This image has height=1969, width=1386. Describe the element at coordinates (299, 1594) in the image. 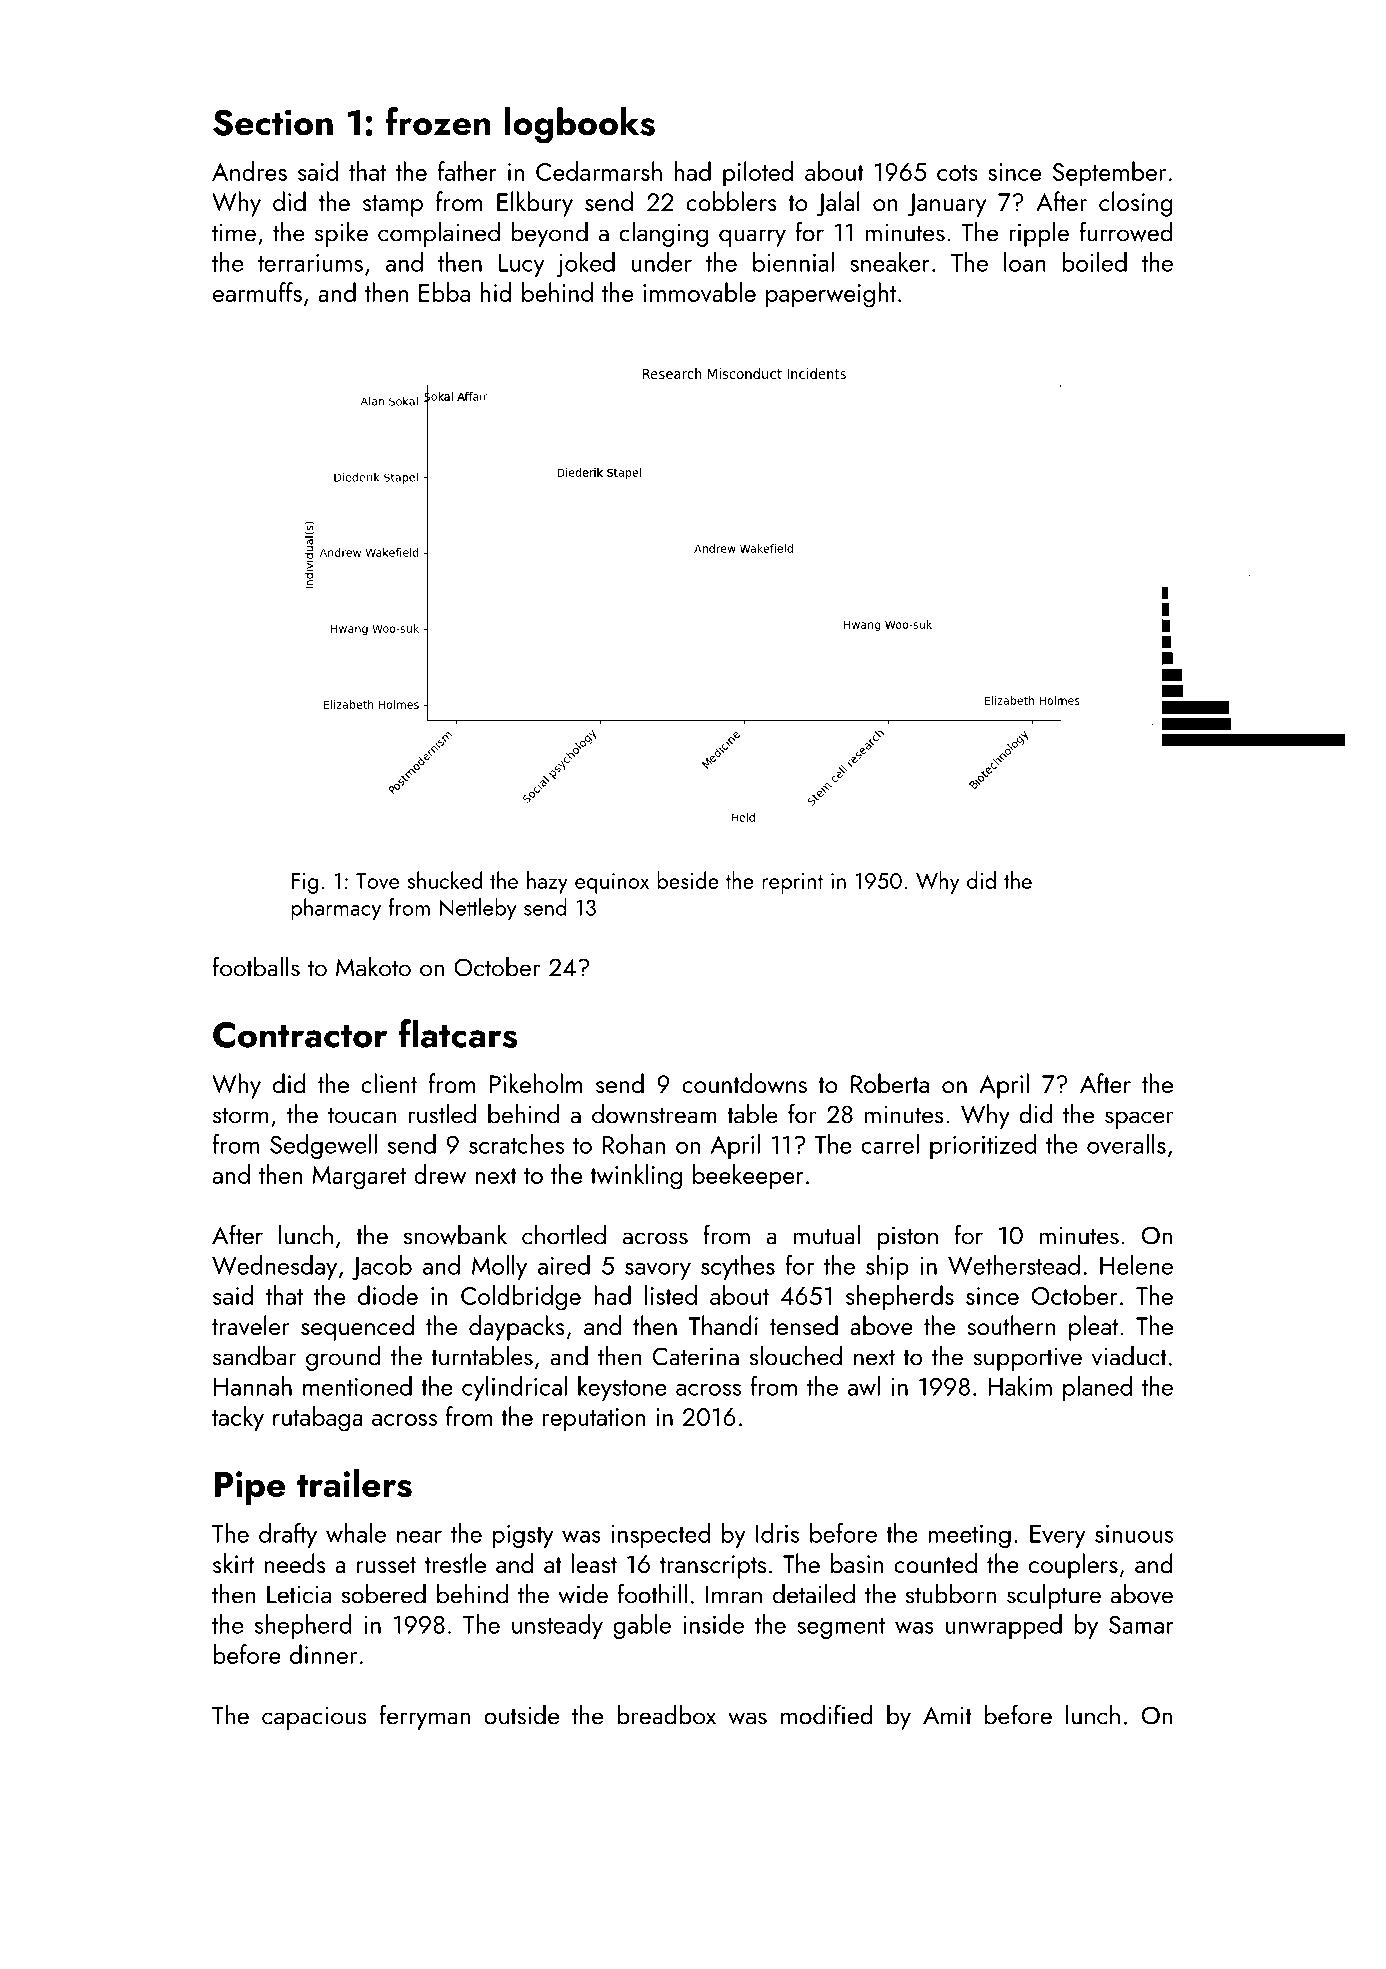

I see `Leticia` at that location.
